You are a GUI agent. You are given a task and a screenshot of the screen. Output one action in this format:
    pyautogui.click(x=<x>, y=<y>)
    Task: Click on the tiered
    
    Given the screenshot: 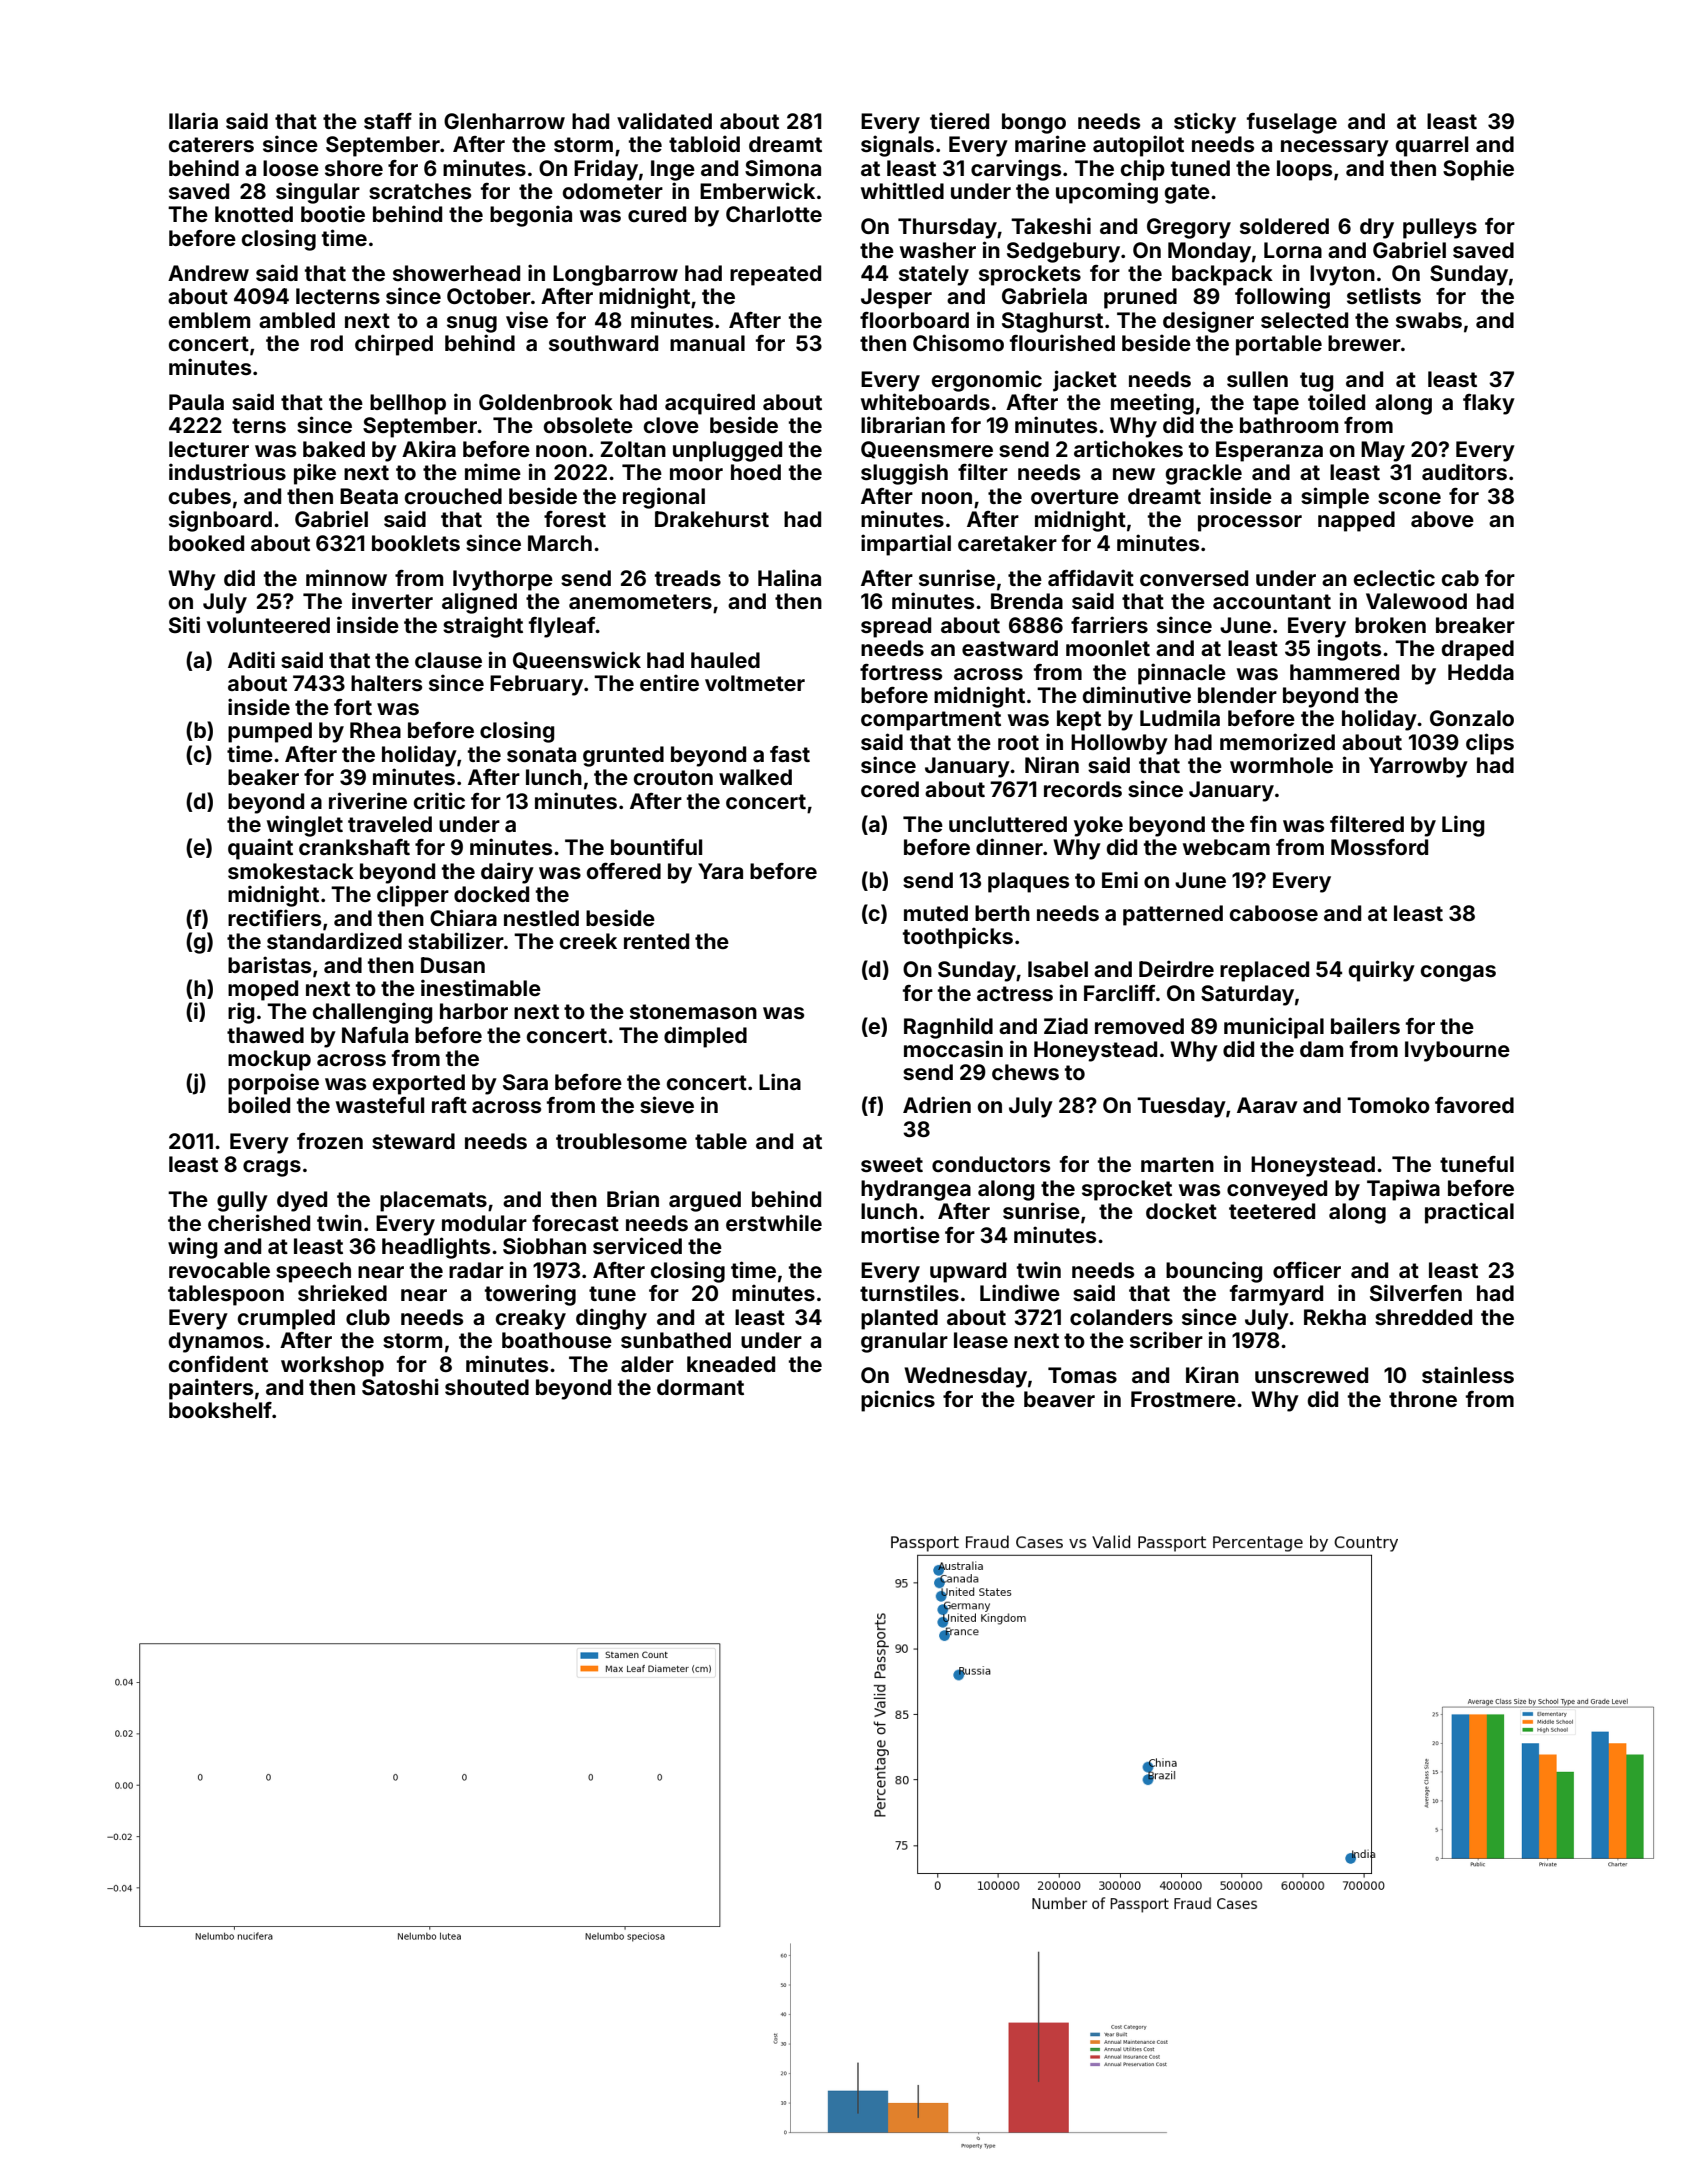 What is the action you would take?
    pyautogui.click(x=959, y=120)
